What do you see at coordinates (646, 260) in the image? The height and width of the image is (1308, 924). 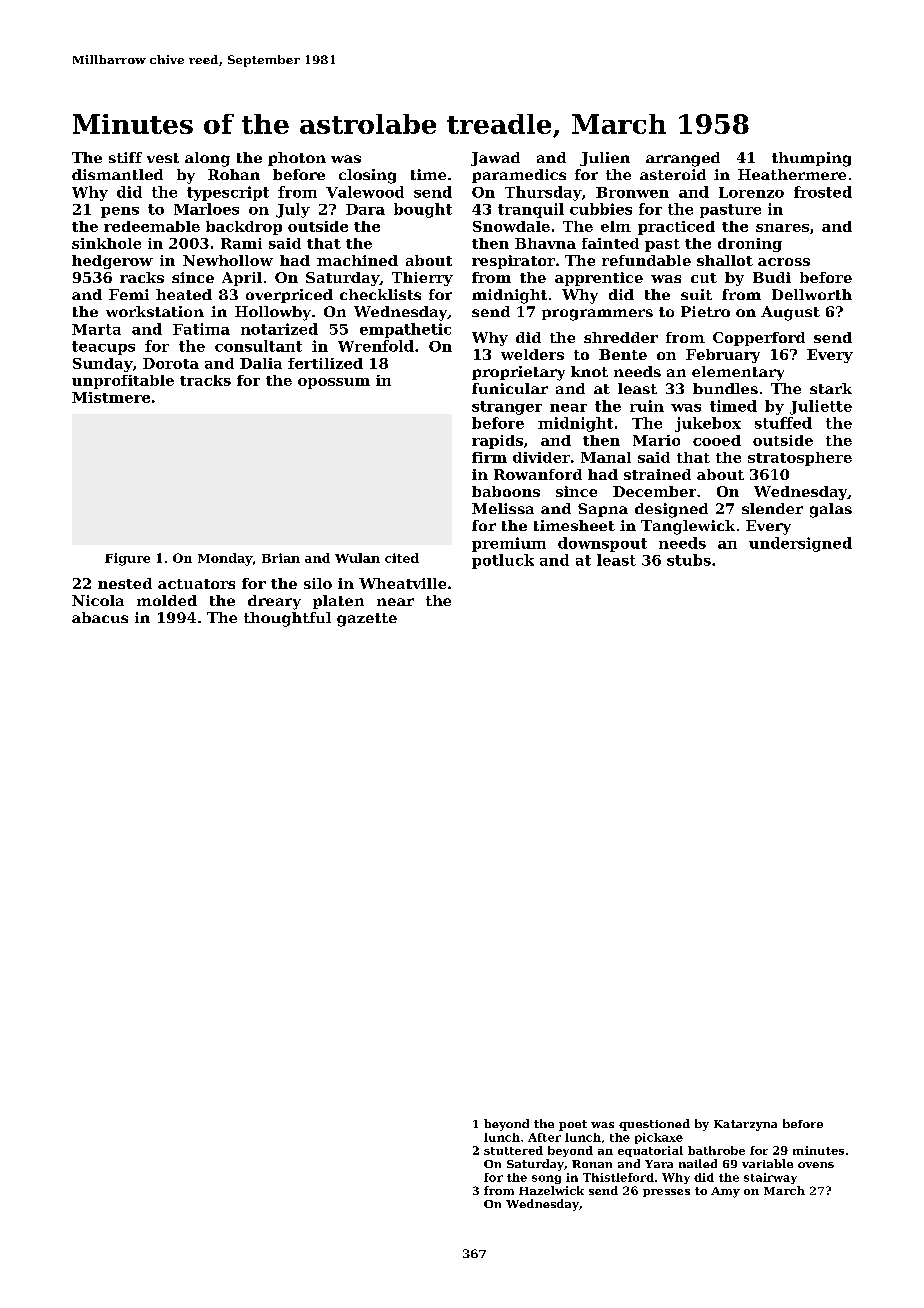 I see `refundable` at bounding box center [646, 260].
